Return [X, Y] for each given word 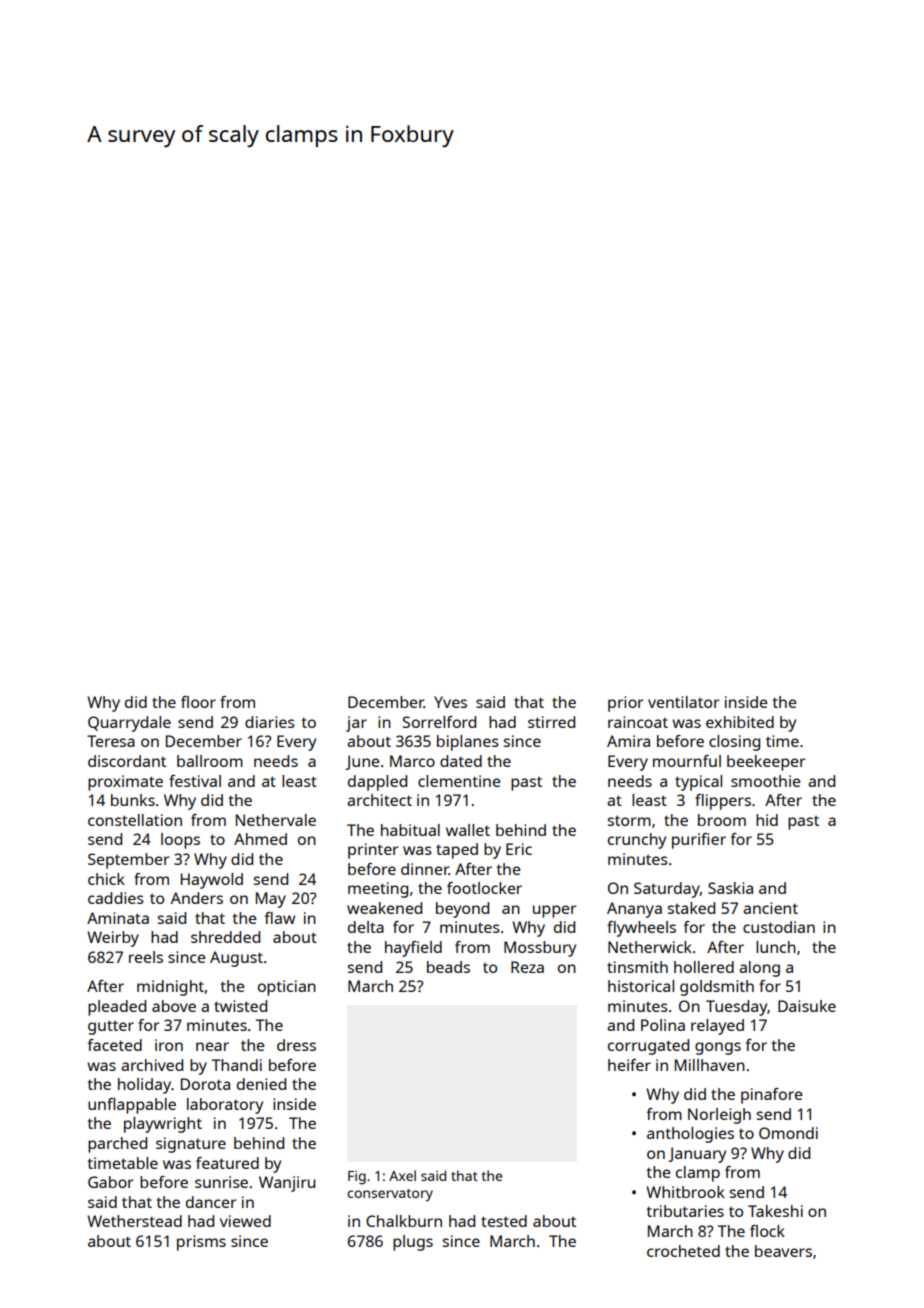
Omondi [788, 1133]
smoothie [765, 781]
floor [198, 702]
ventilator [684, 702]
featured [227, 1163]
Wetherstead [134, 1221]
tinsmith [637, 967]
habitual [410, 830]
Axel [402, 1175]
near [212, 1046]
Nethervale [276, 820]
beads [448, 967]
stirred [551, 722]
